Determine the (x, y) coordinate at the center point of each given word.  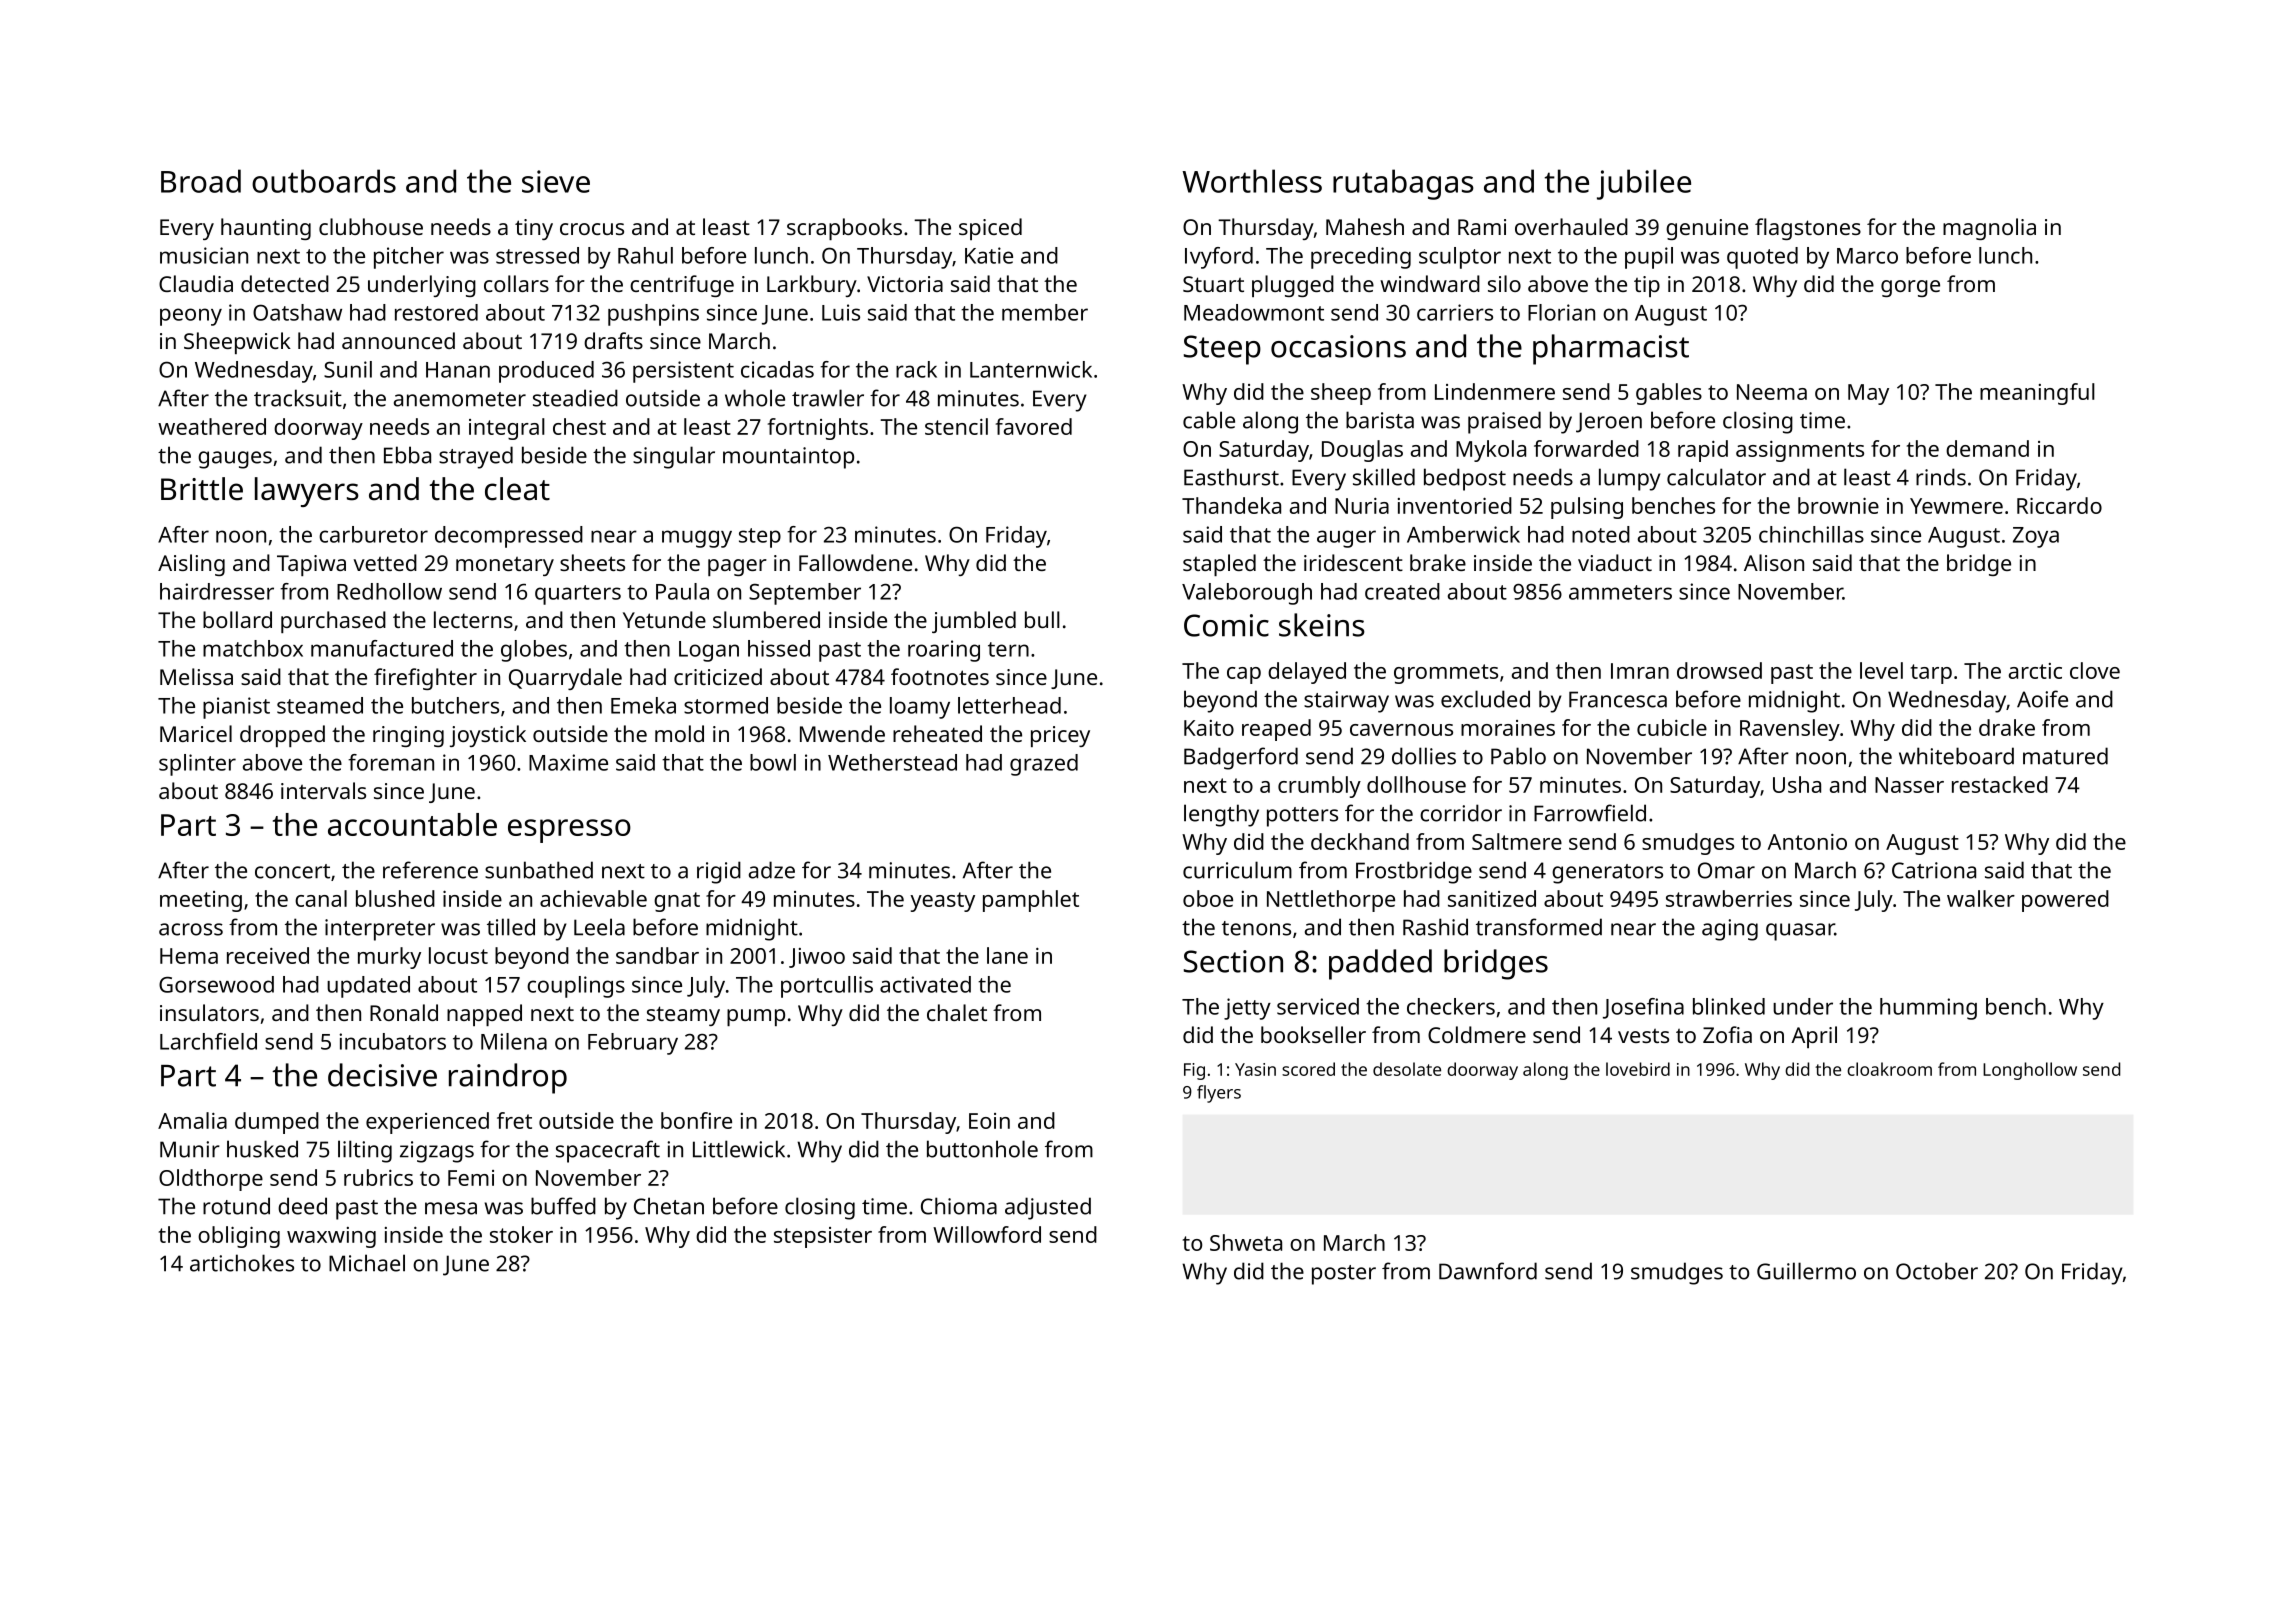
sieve (556, 181)
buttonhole (982, 1149)
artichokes (242, 1263)
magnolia (1989, 229)
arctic (2035, 671)
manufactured (382, 648)
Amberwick (1463, 534)
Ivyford (1219, 258)
